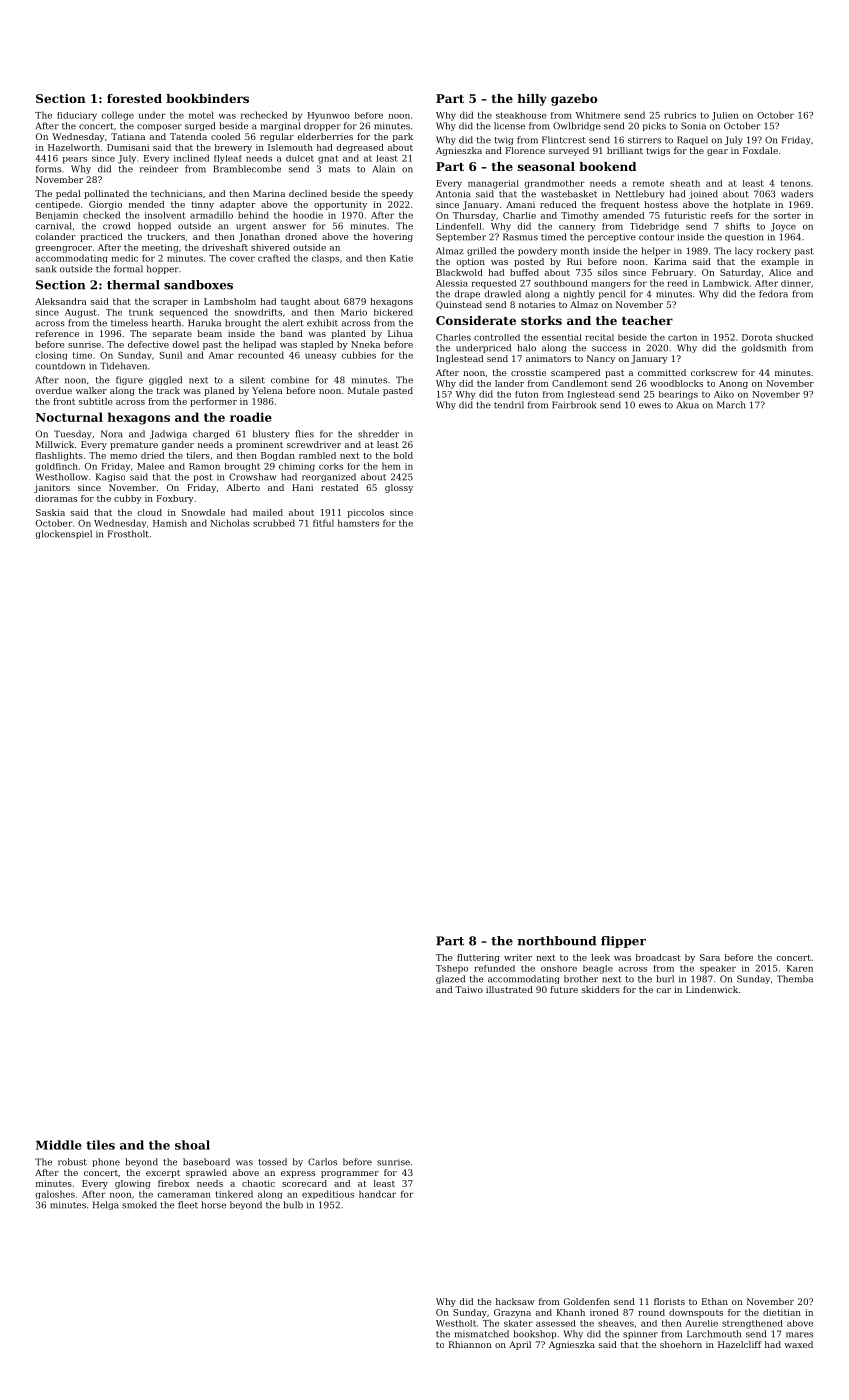 This document has width=849, height=1400. I want to click on driveshaft, so click(225, 247).
